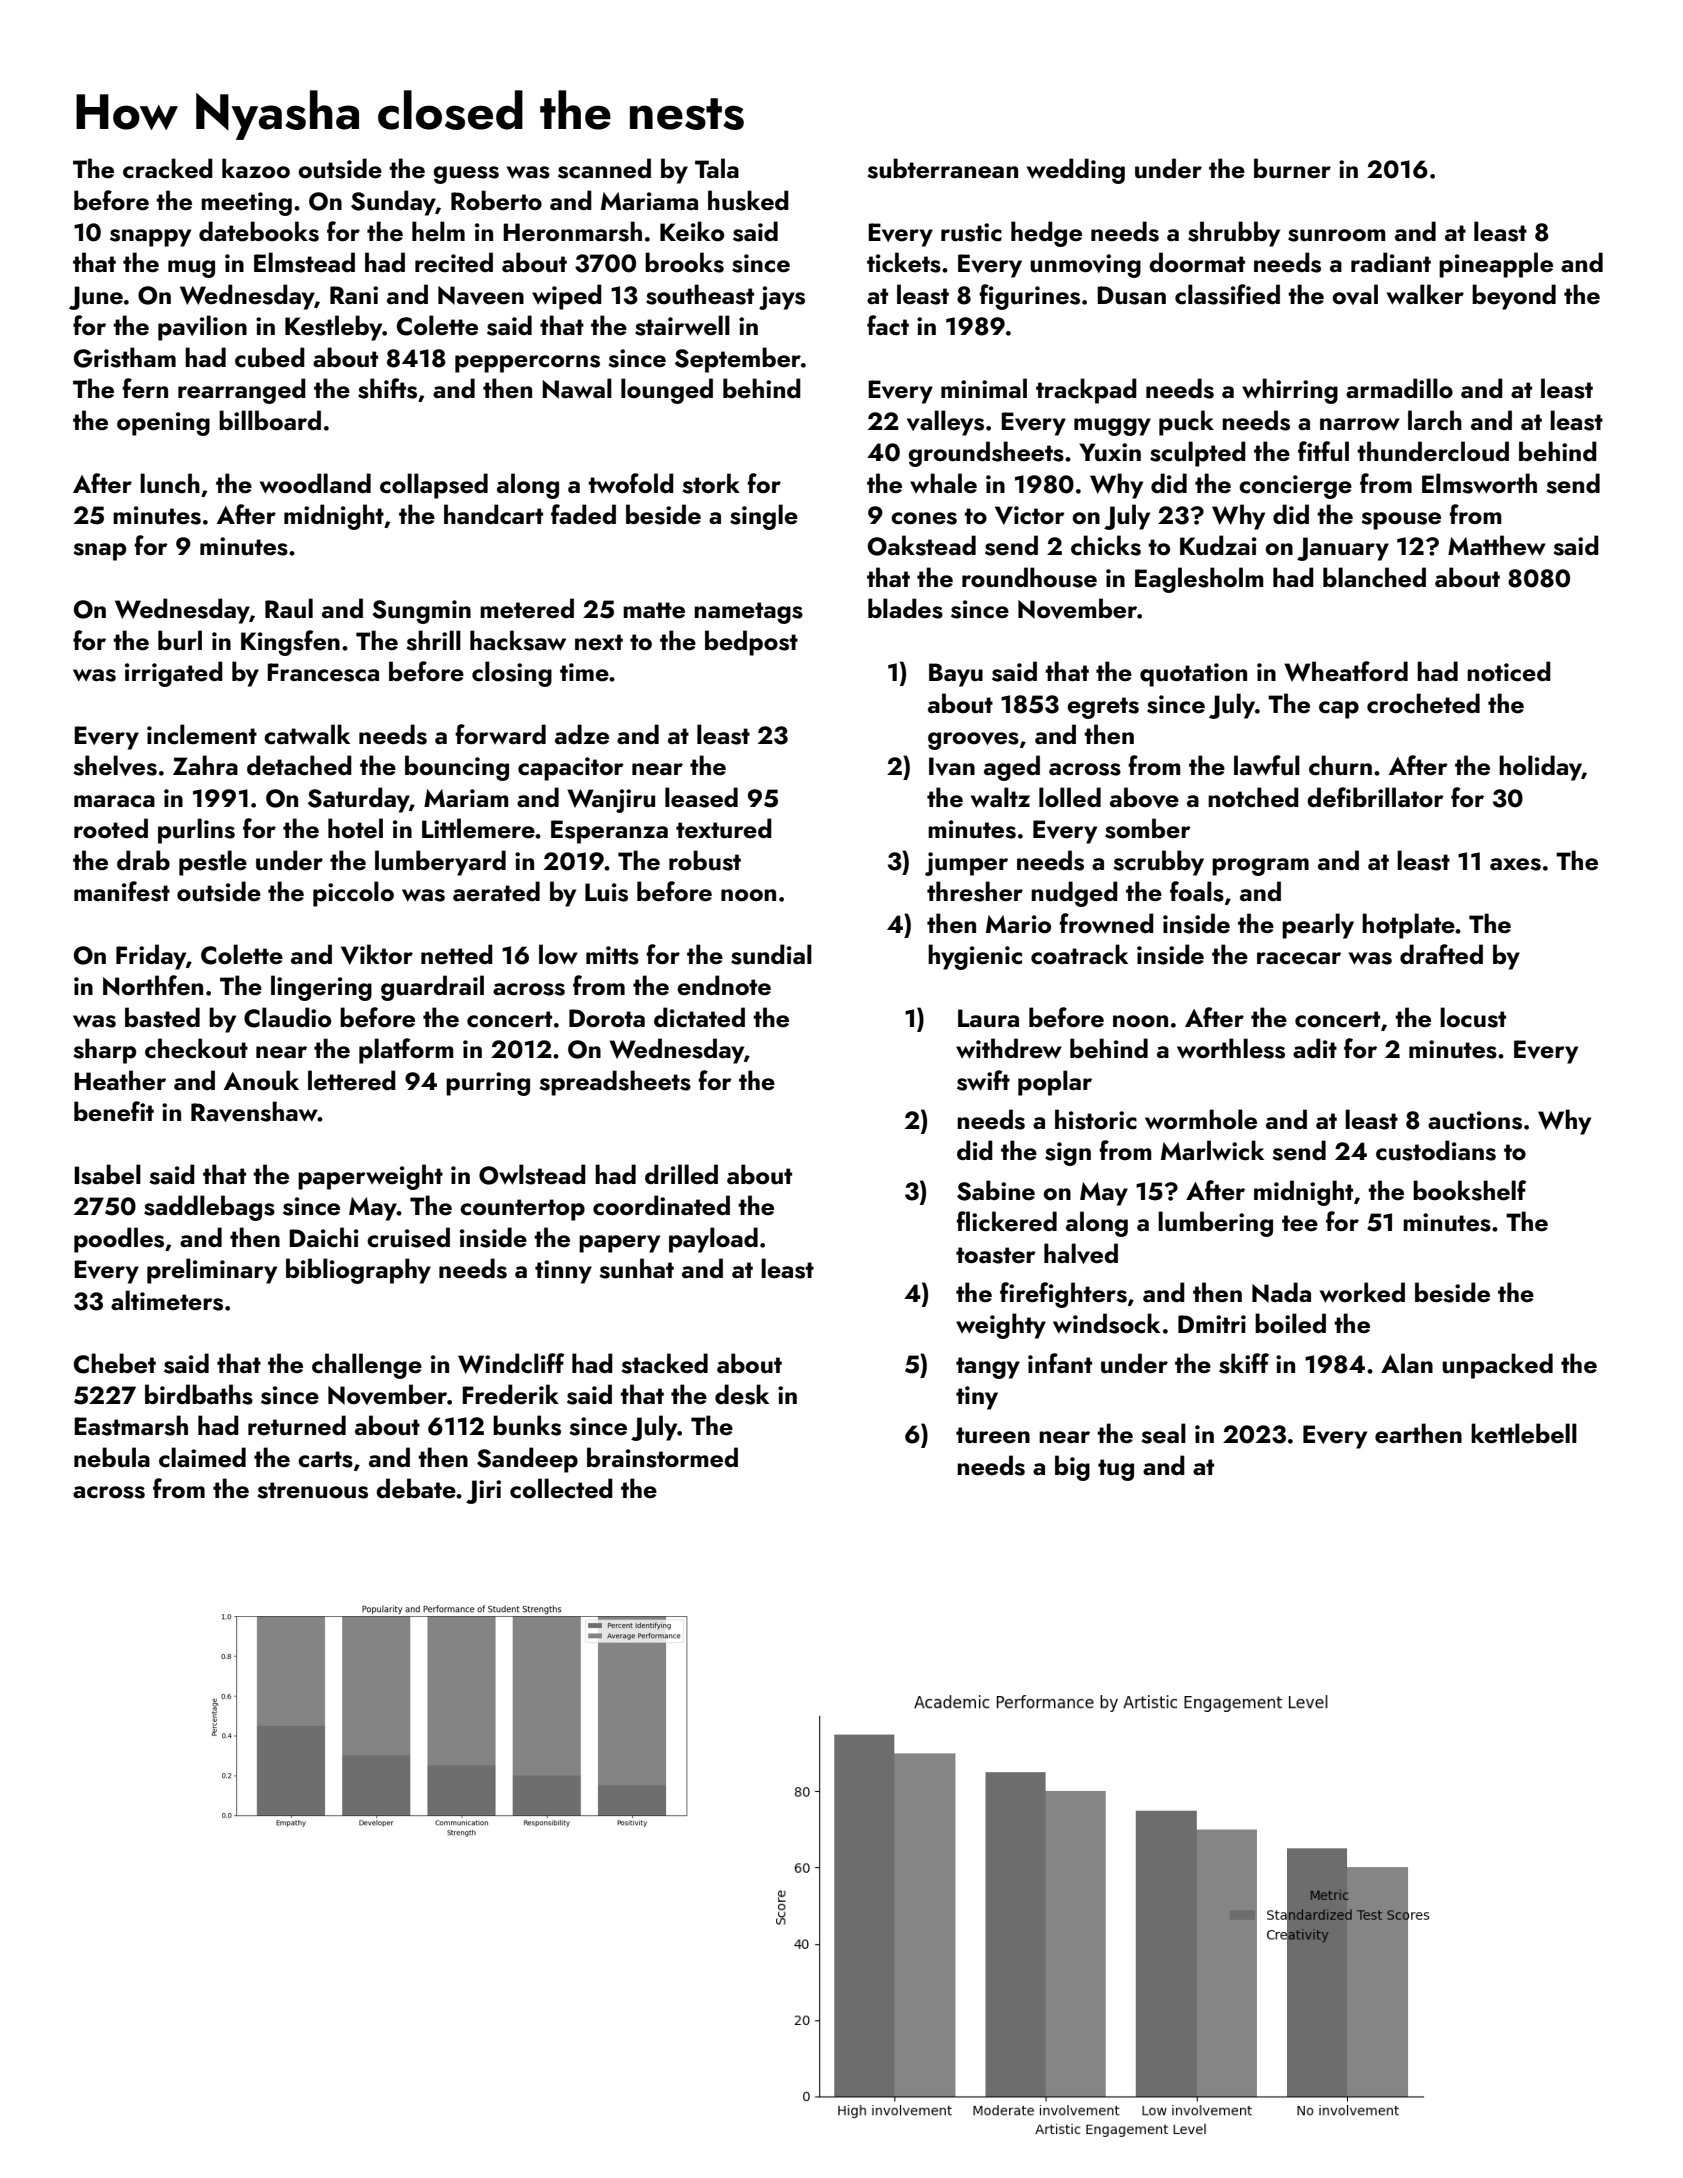 This screenshot has width=1683, height=2178. I want to click on Claudio, so click(287, 1017).
